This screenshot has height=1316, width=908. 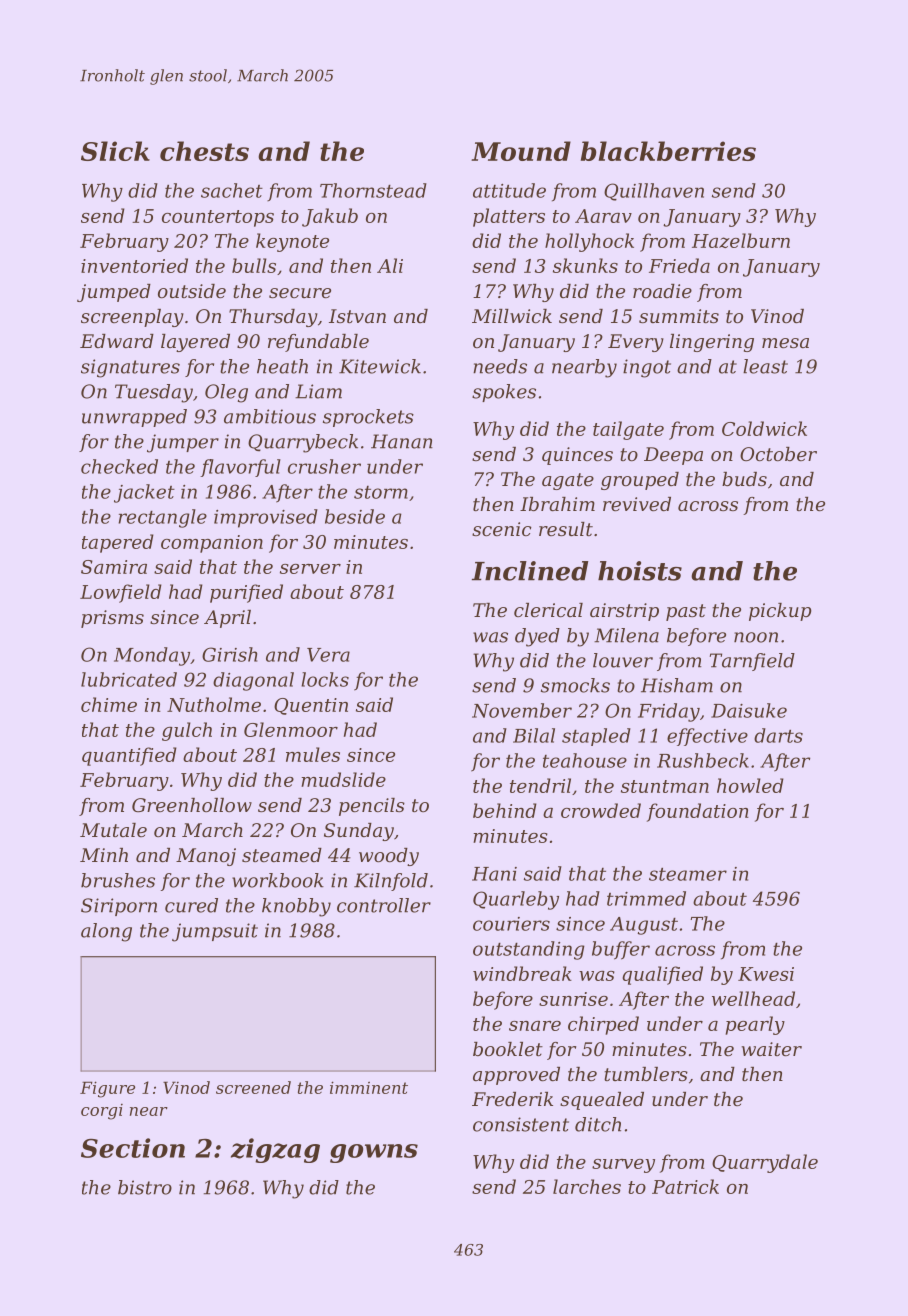 What do you see at coordinates (587, 1186) in the screenshot?
I see `larches` at bounding box center [587, 1186].
